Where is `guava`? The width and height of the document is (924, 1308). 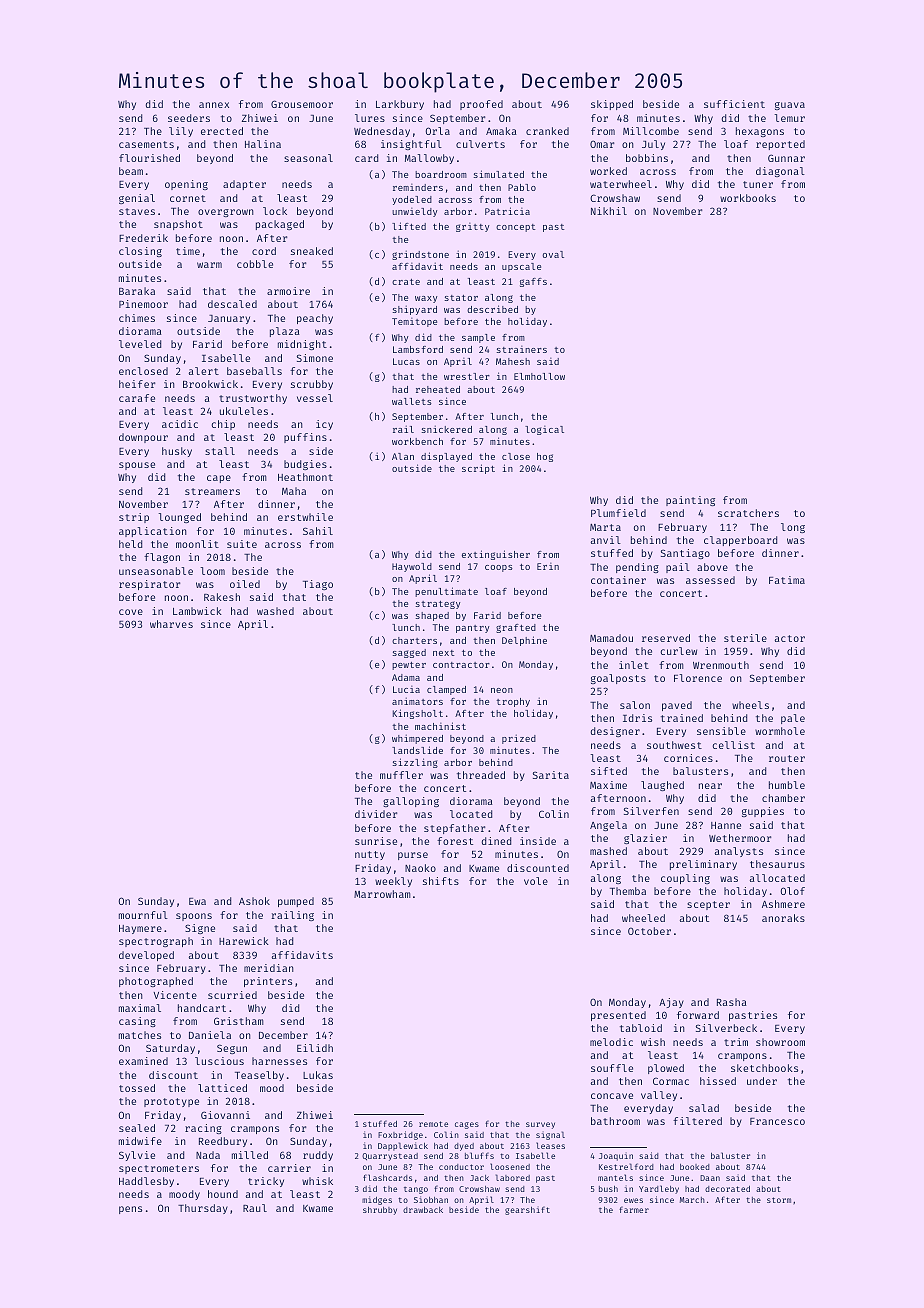
guava is located at coordinates (790, 106).
